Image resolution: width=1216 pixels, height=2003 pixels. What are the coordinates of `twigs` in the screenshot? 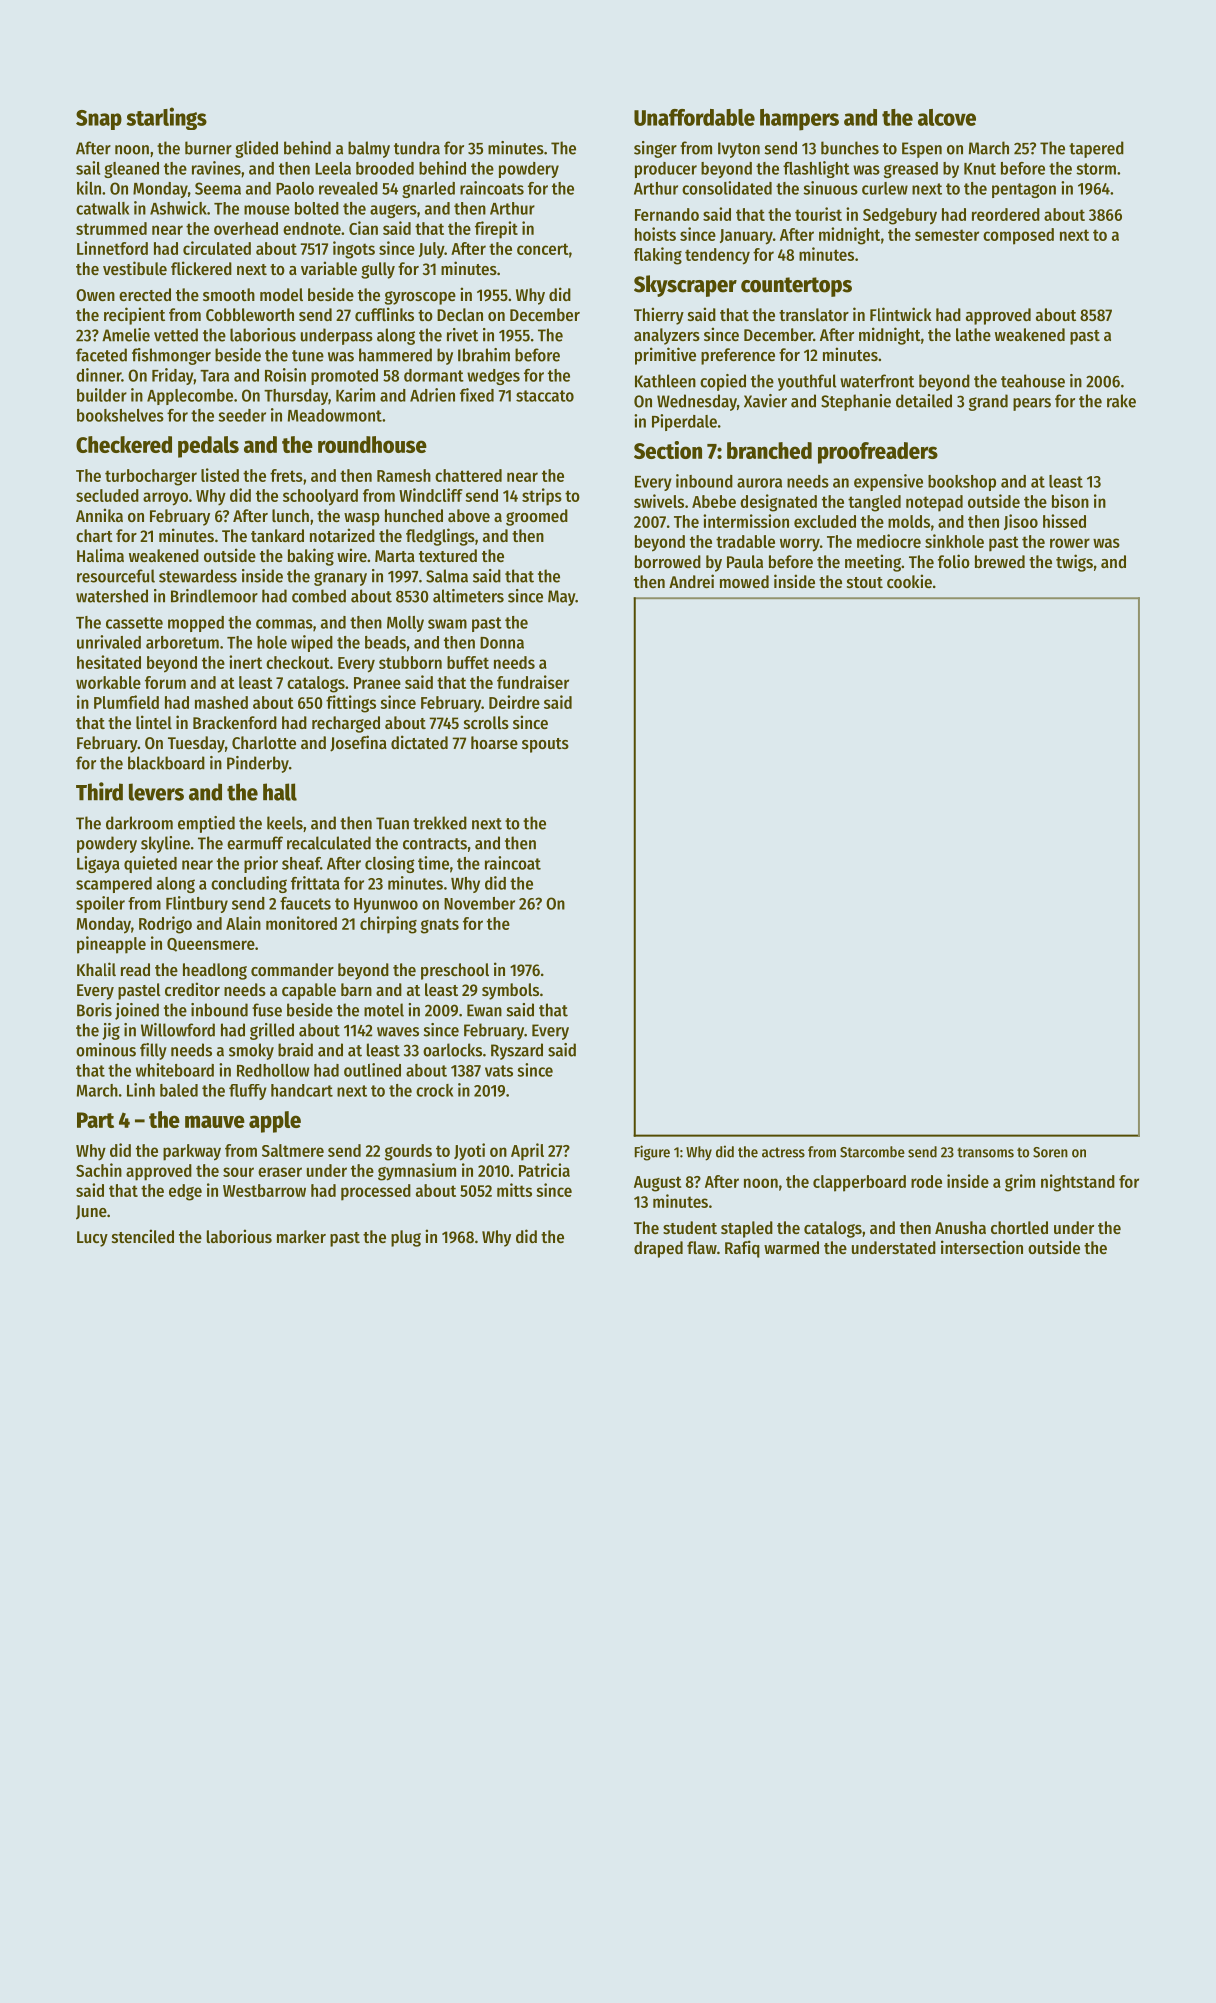 It's located at (1074, 563).
